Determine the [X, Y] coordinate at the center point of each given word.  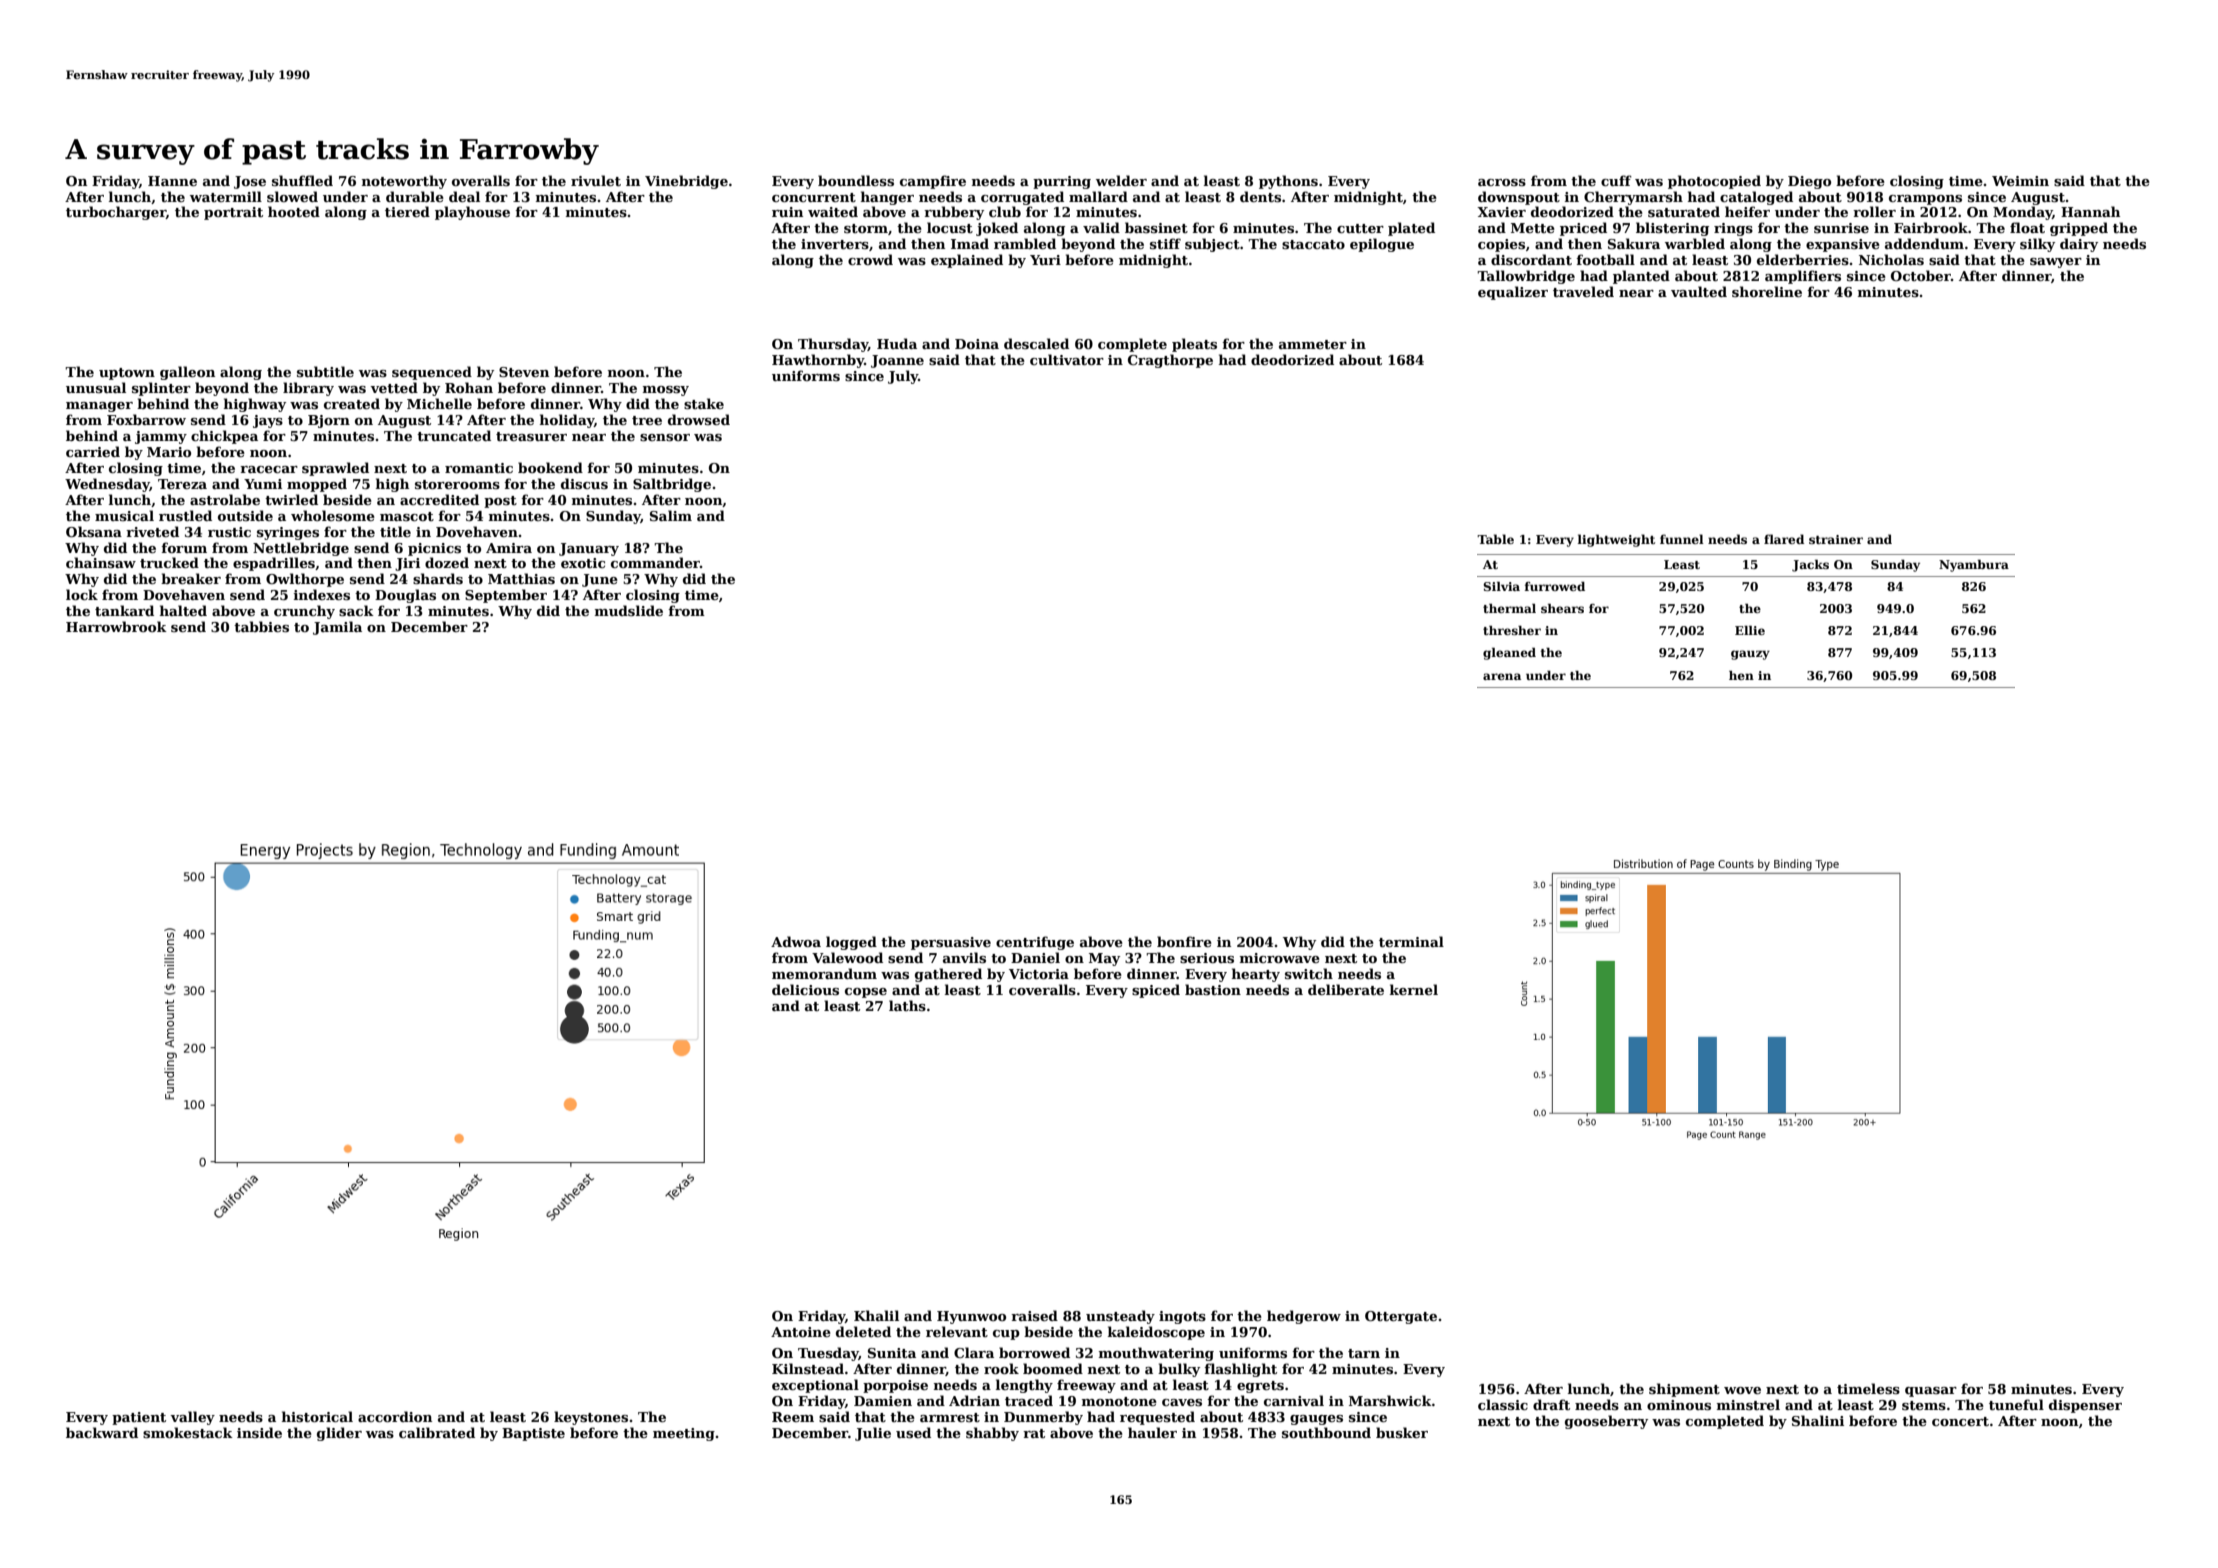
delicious [805, 989]
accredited [439, 499]
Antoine [801, 1332]
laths [907, 1005]
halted [183, 610]
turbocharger [116, 213]
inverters [835, 244]
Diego [1809, 182]
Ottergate [1401, 1317]
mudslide [629, 610]
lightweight [1616, 540]
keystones [591, 1418]
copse [866, 993]
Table [1495, 539]
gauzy [1750, 655]
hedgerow [1304, 1317]
